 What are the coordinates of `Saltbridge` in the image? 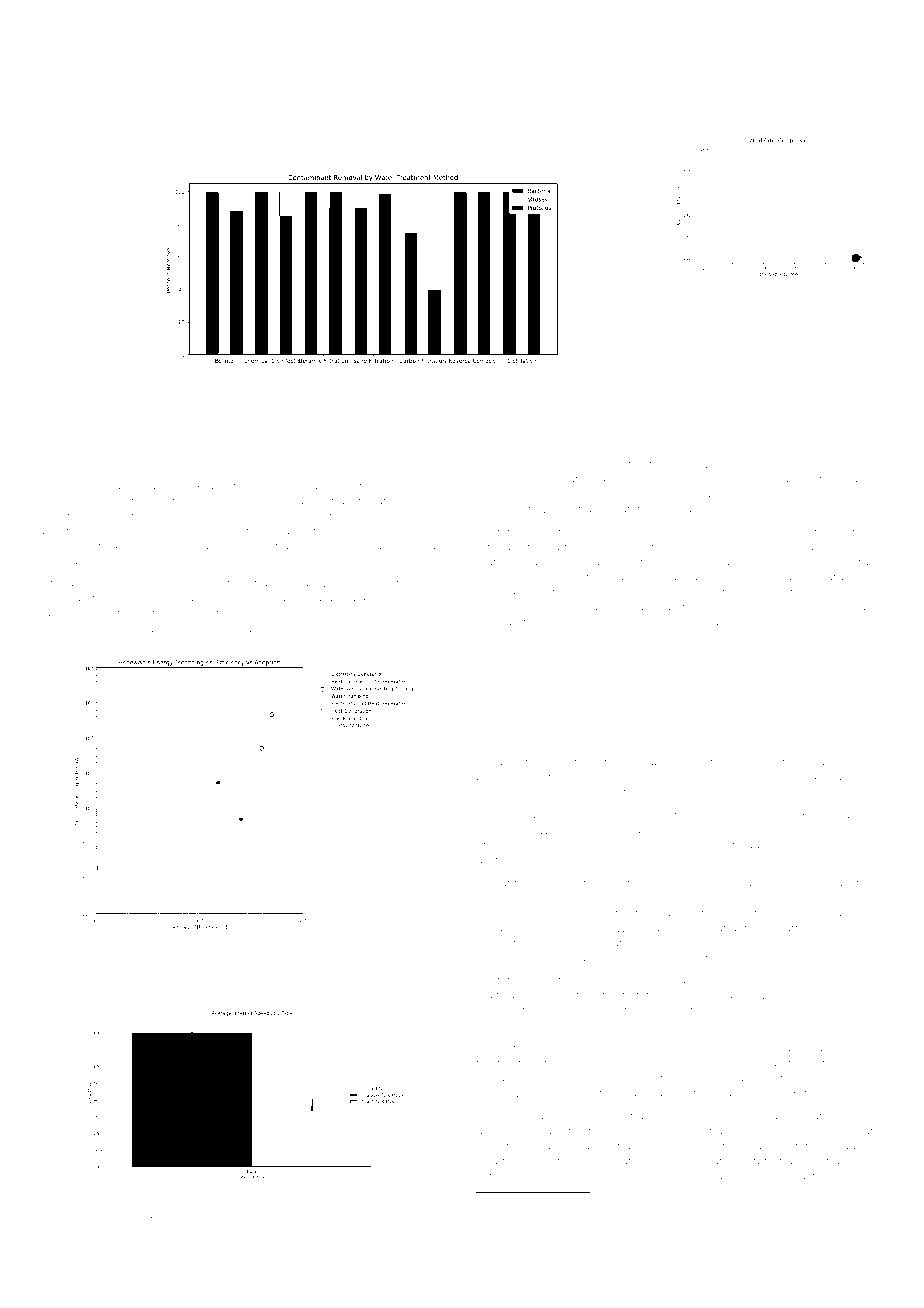 It's located at (503, 1162).
